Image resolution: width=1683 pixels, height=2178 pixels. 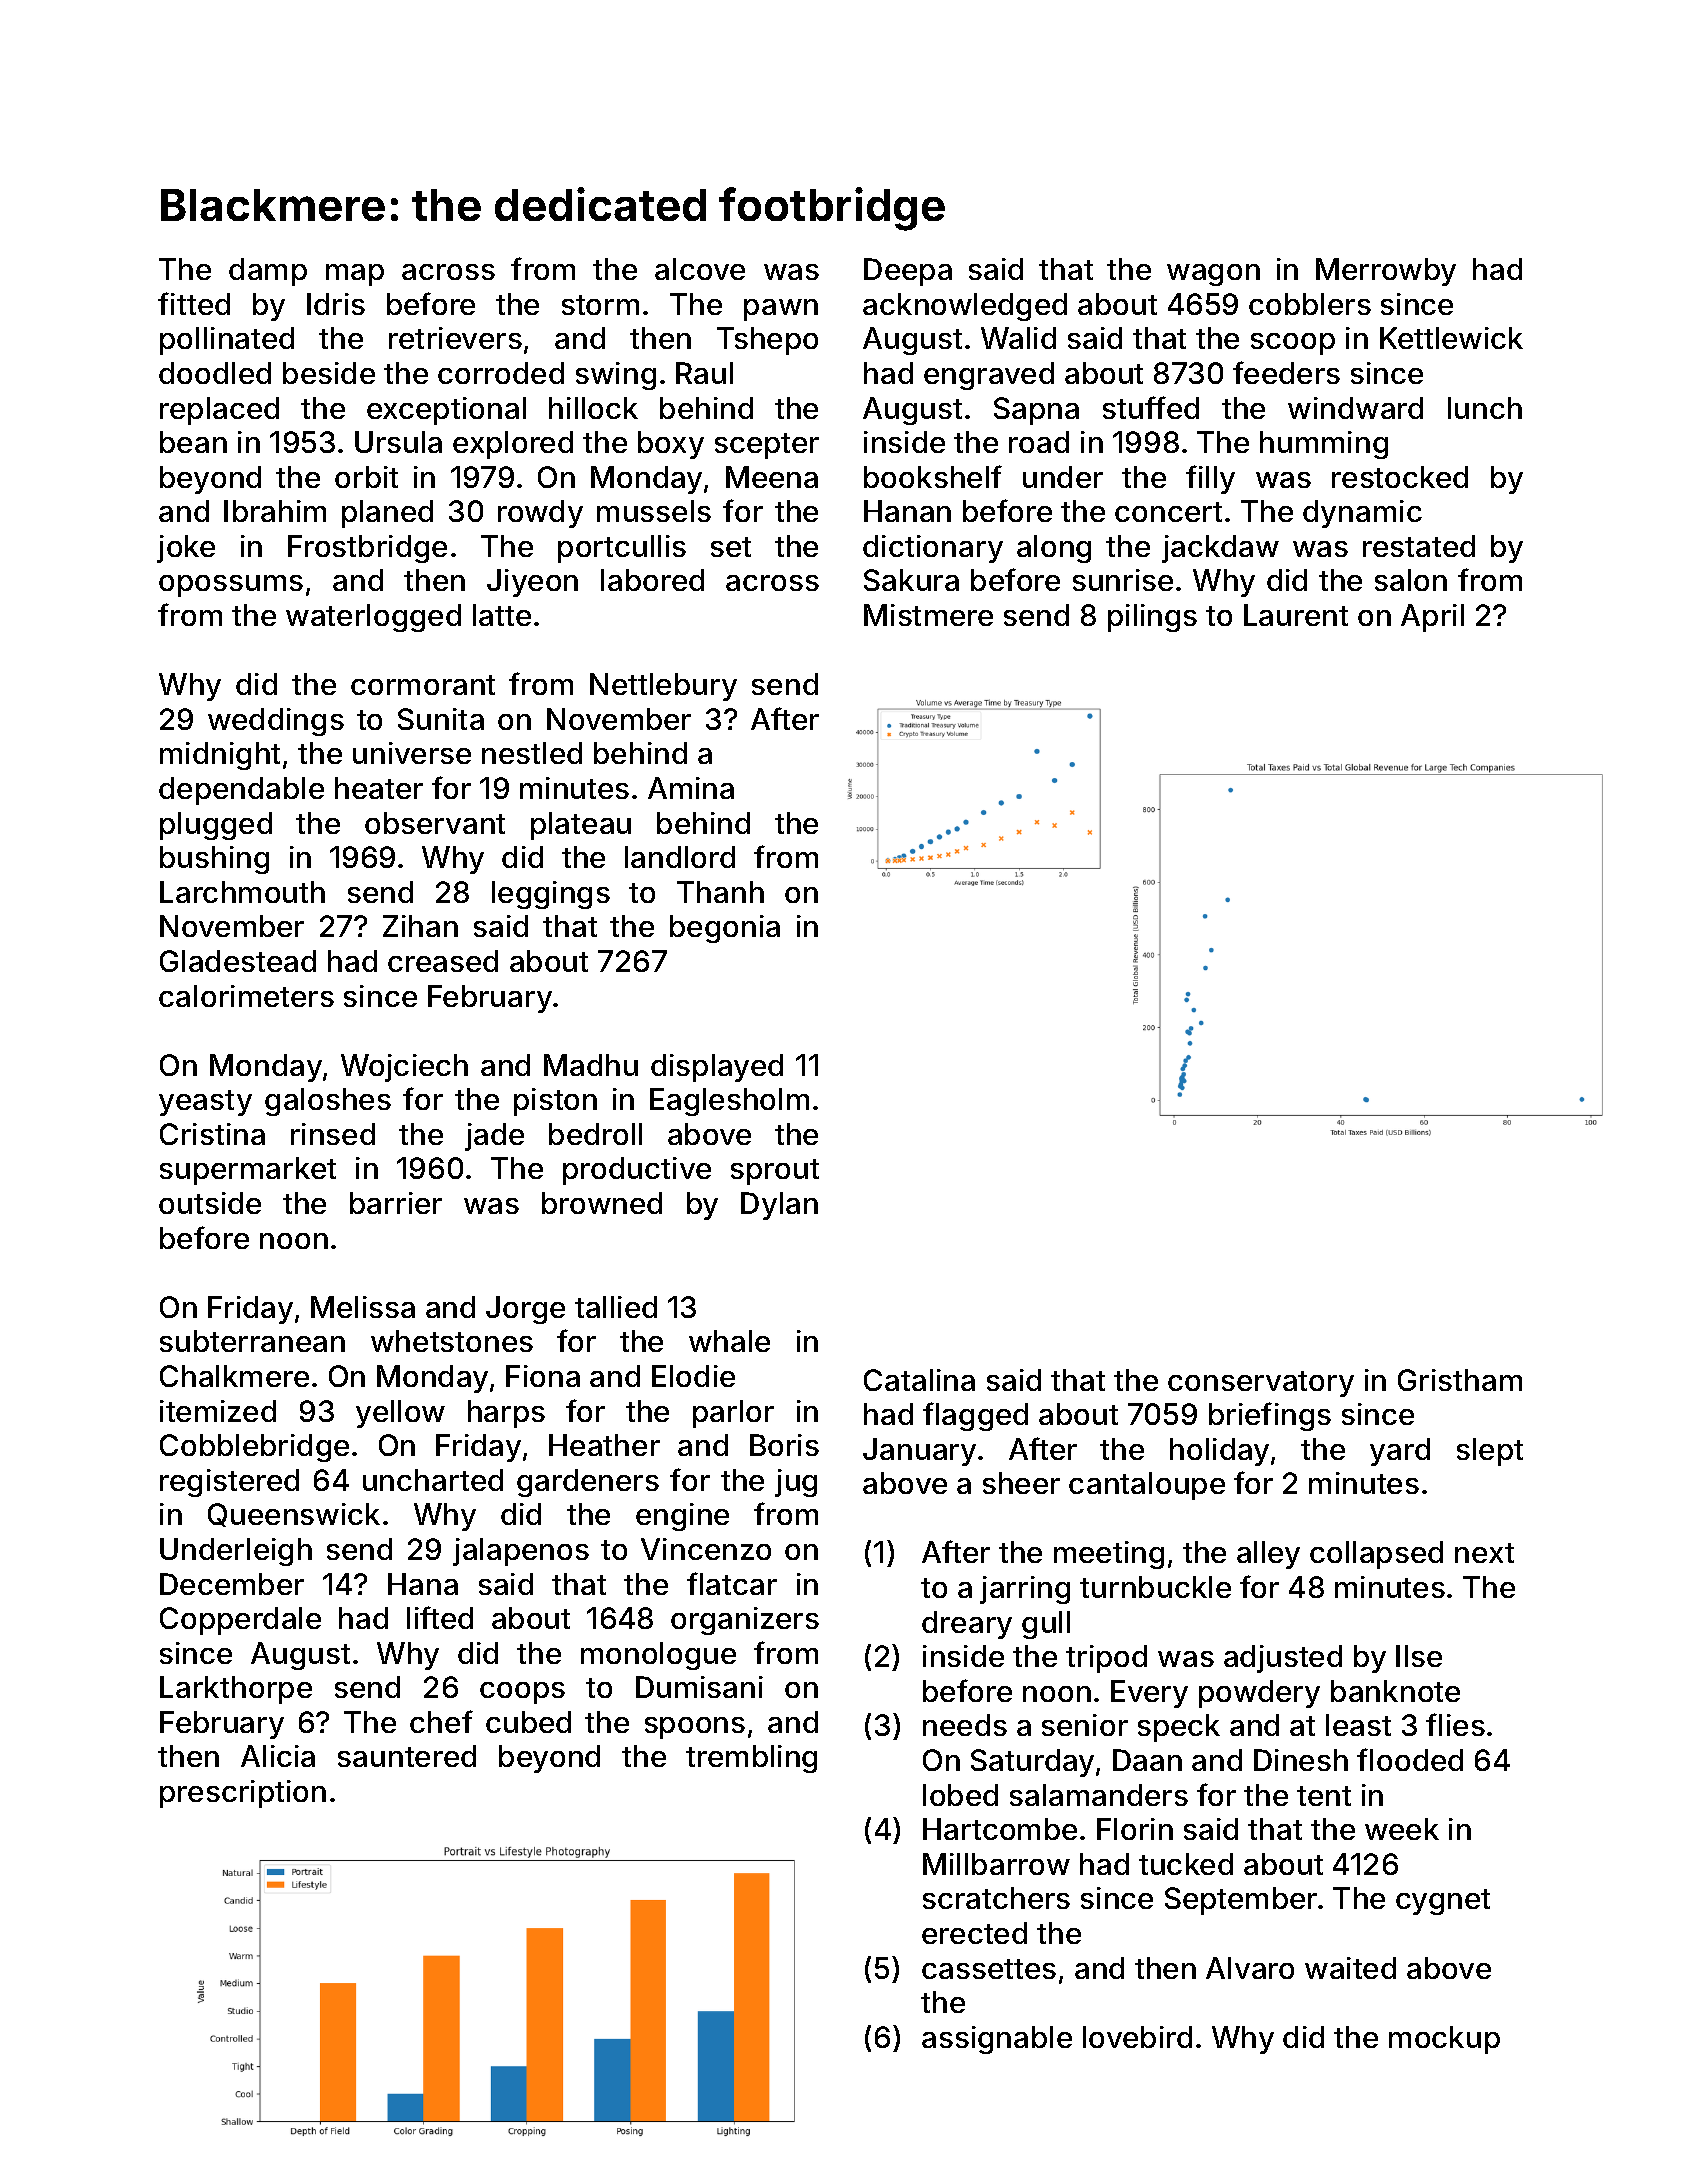 I want to click on lunch, so click(x=1485, y=408).
